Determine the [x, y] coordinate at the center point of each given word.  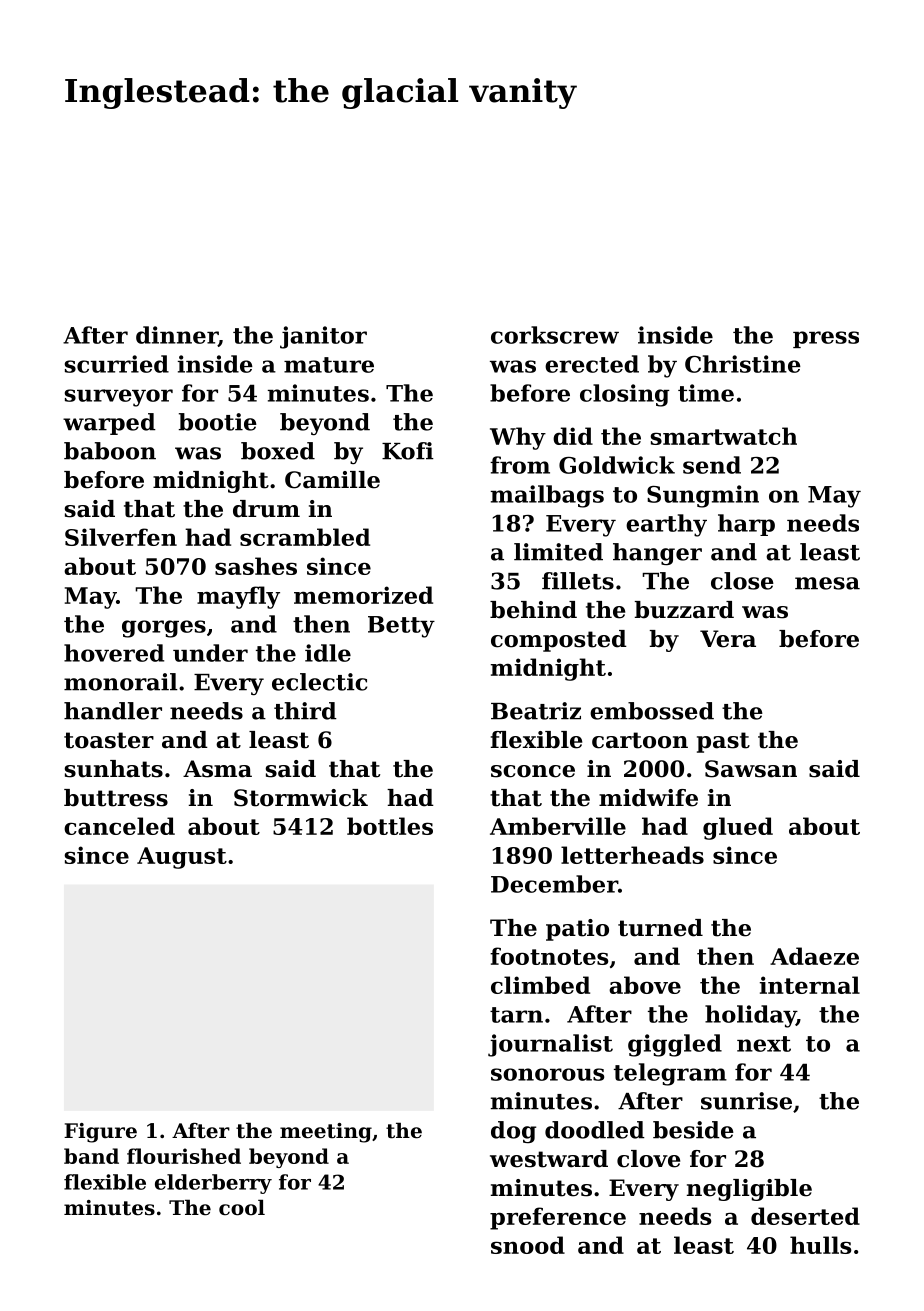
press [826, 339]
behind [533, 610]
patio [577, 930]
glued [738, 828]
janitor [323, 337]
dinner [177, 336]
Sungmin [703, 496]
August [182, 858]
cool [242, 1207]
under [210, 653]
